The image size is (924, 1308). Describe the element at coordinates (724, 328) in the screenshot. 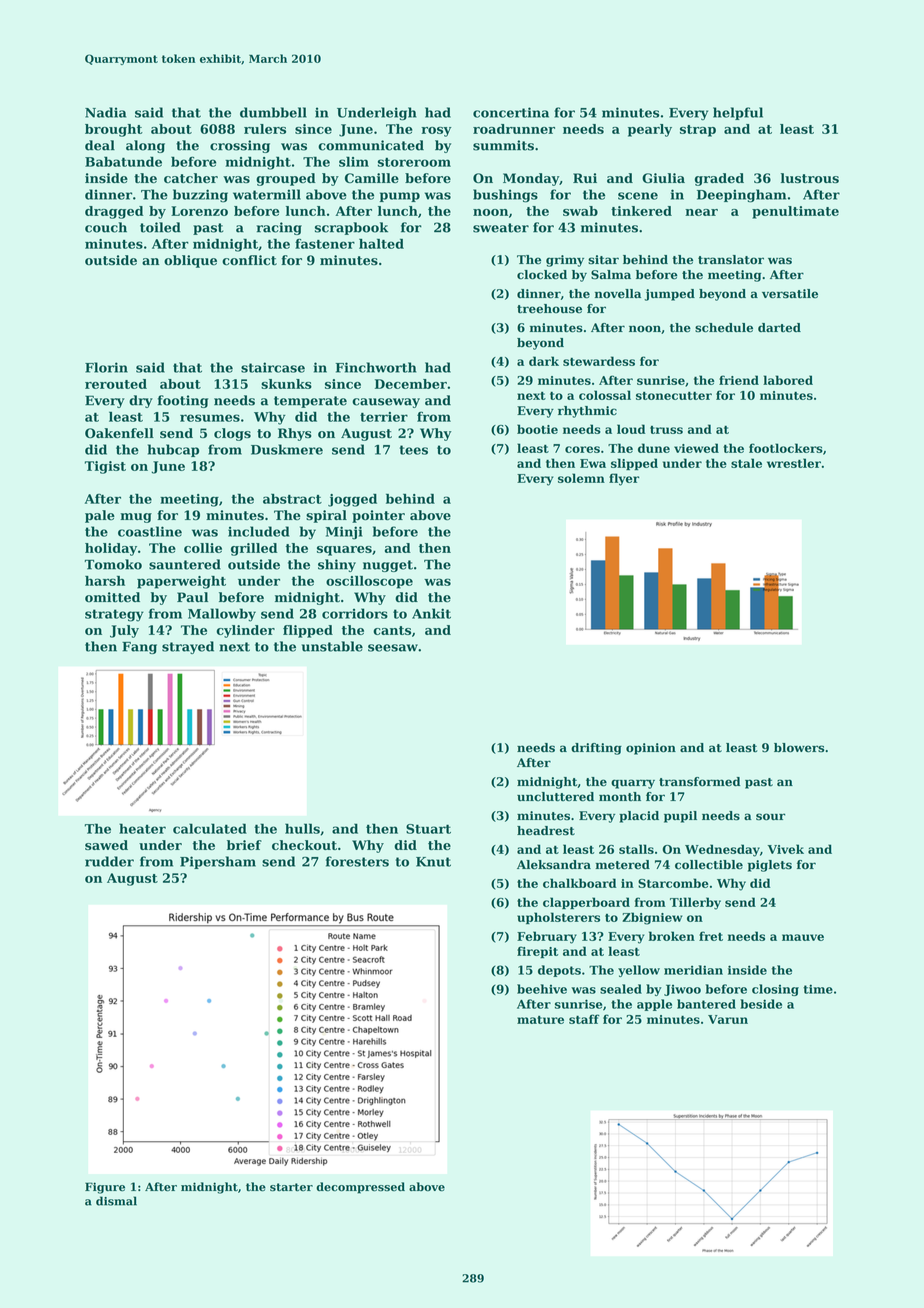

I see `schedule` at that location.
